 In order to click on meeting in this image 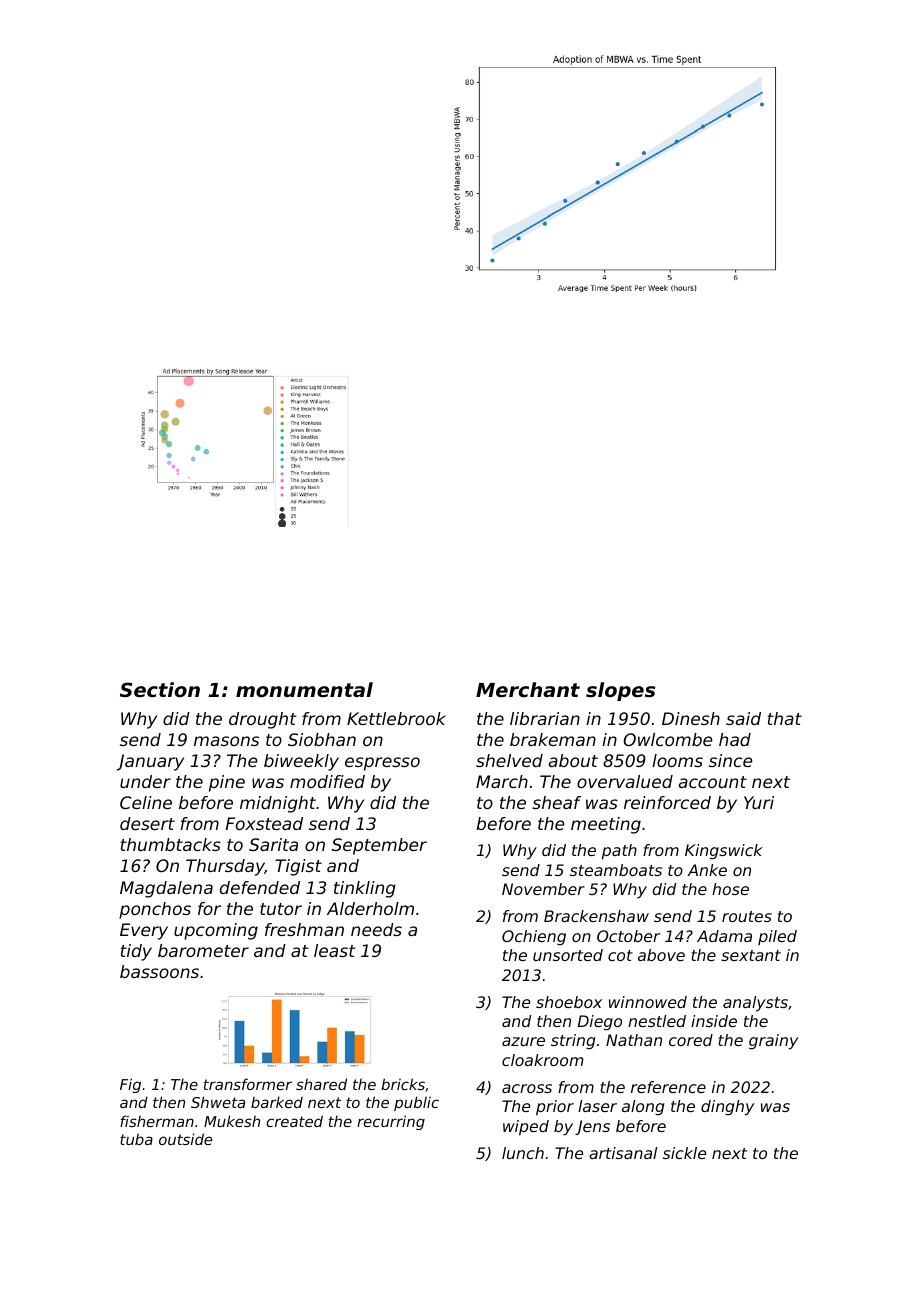, I will do `click(606, 825)`.
